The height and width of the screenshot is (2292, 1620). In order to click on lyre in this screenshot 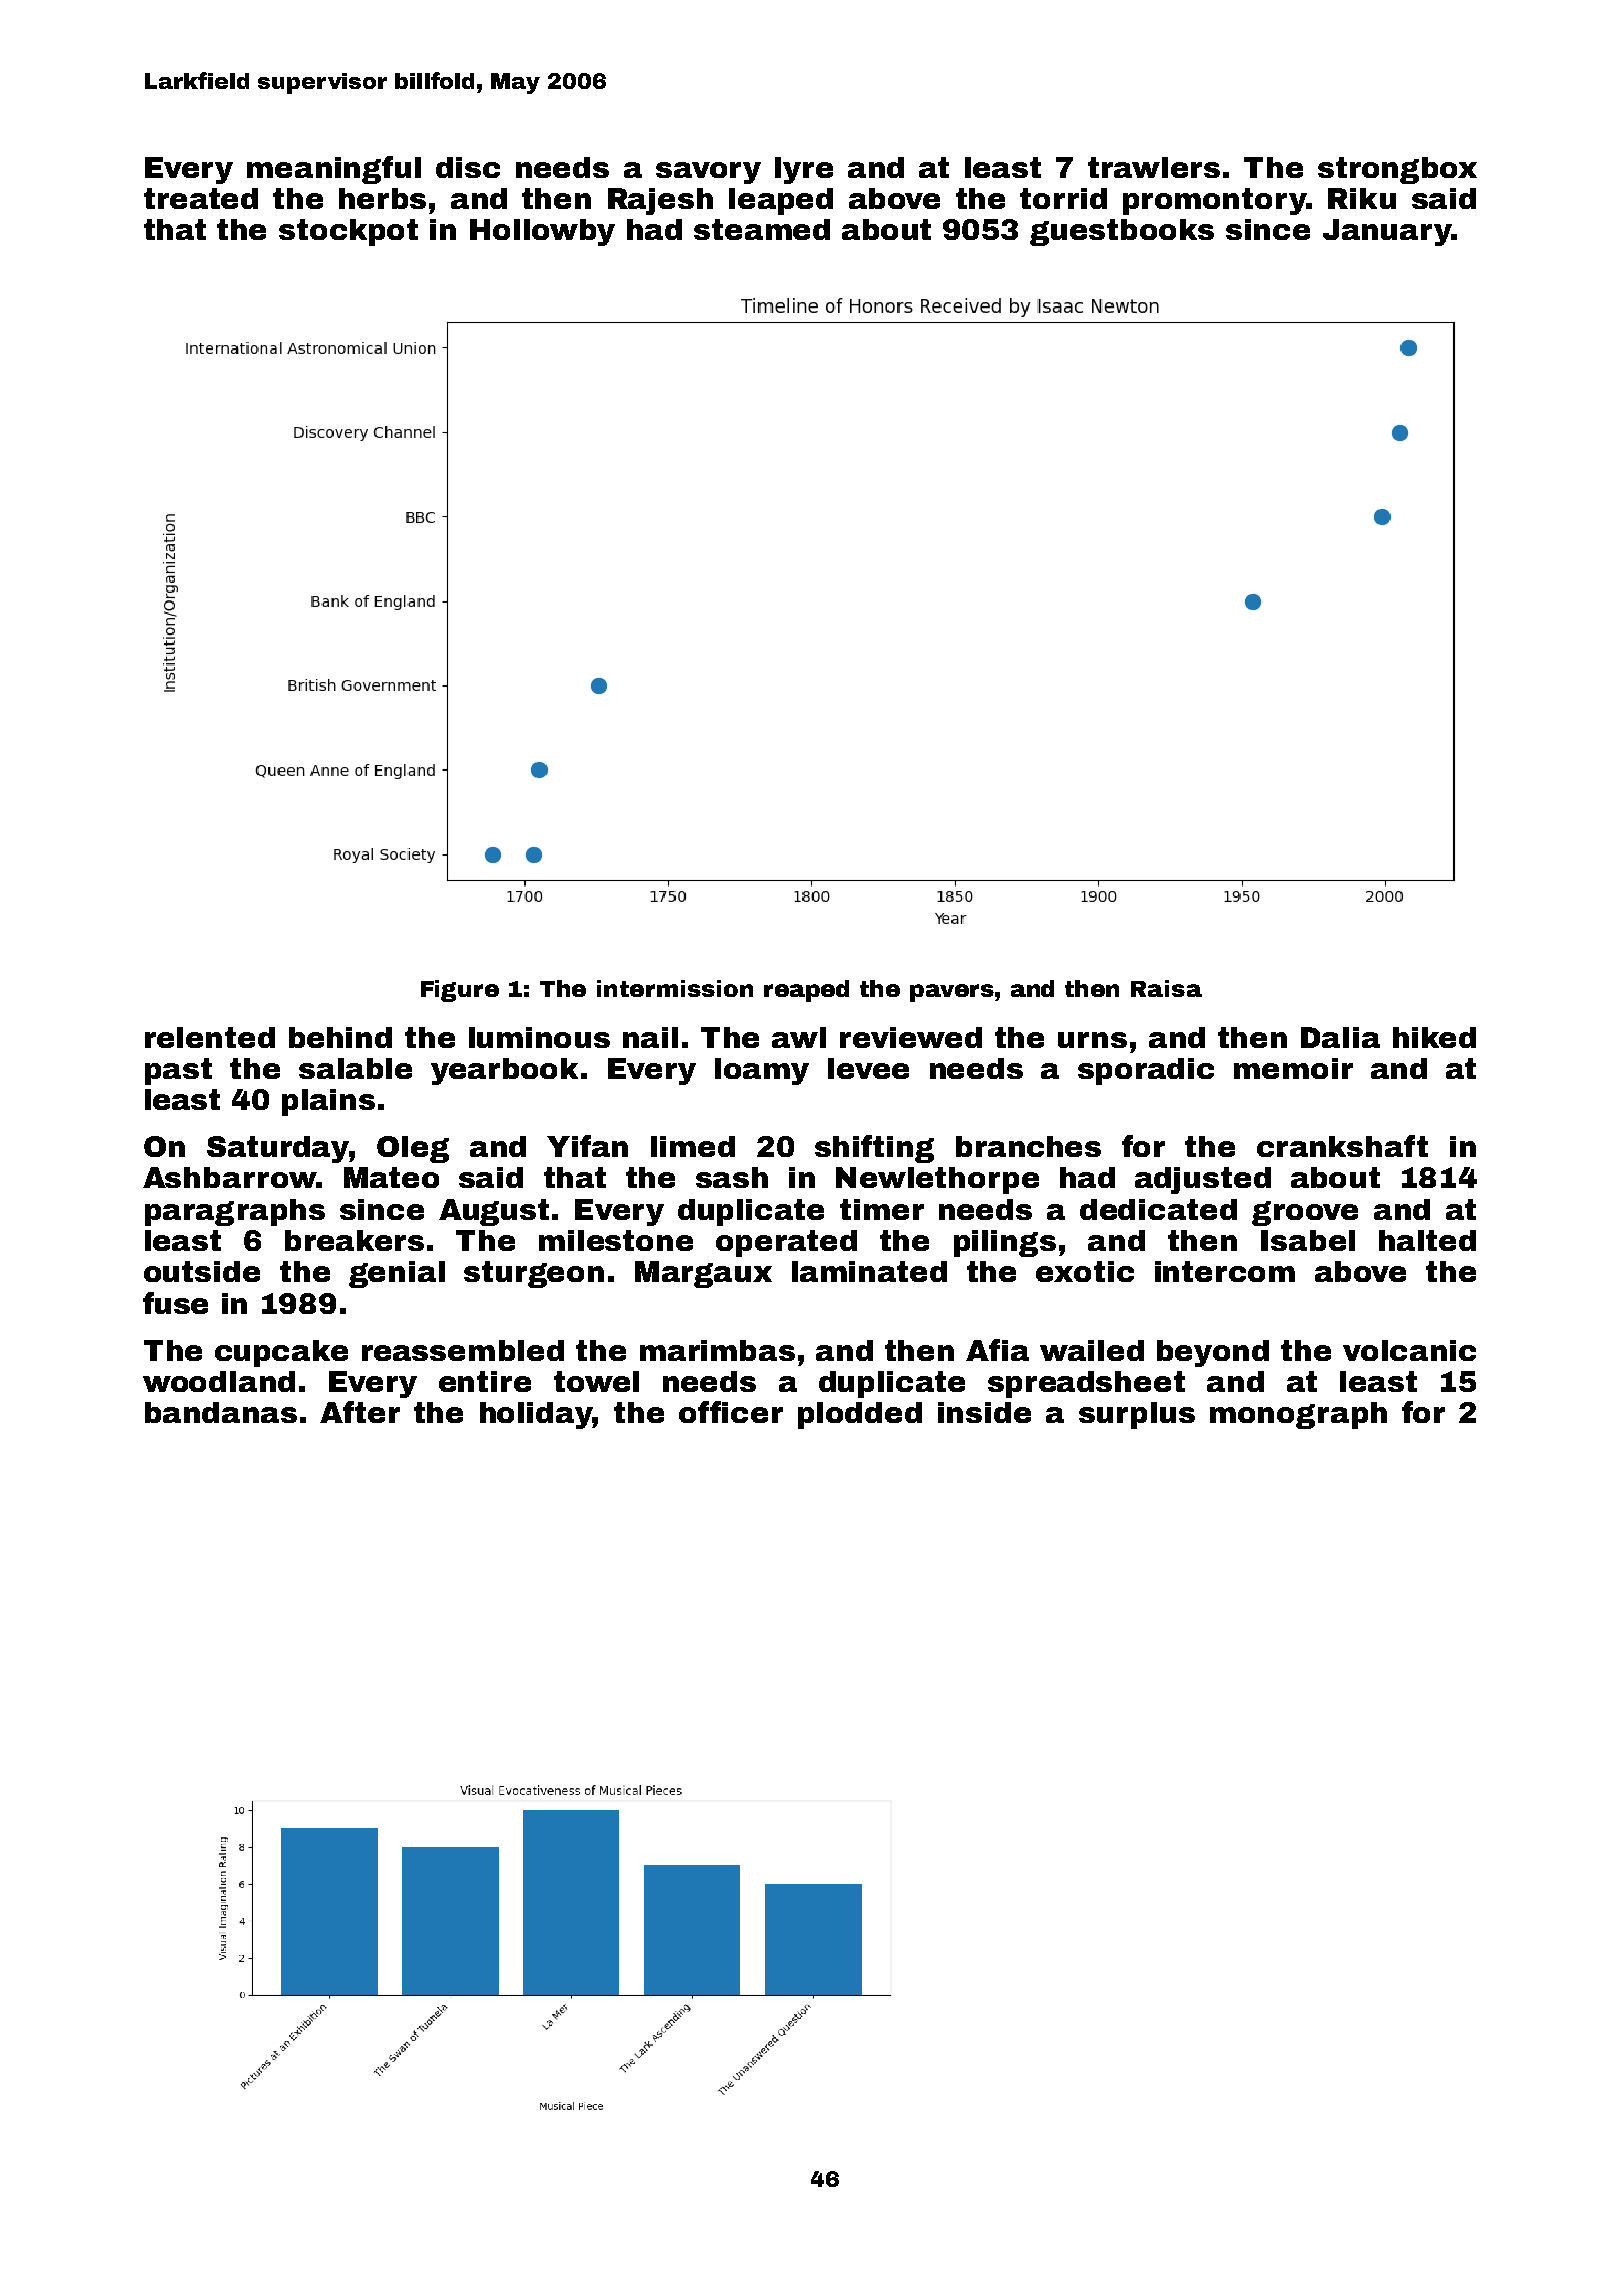, I will do `click(804, 170)`.
